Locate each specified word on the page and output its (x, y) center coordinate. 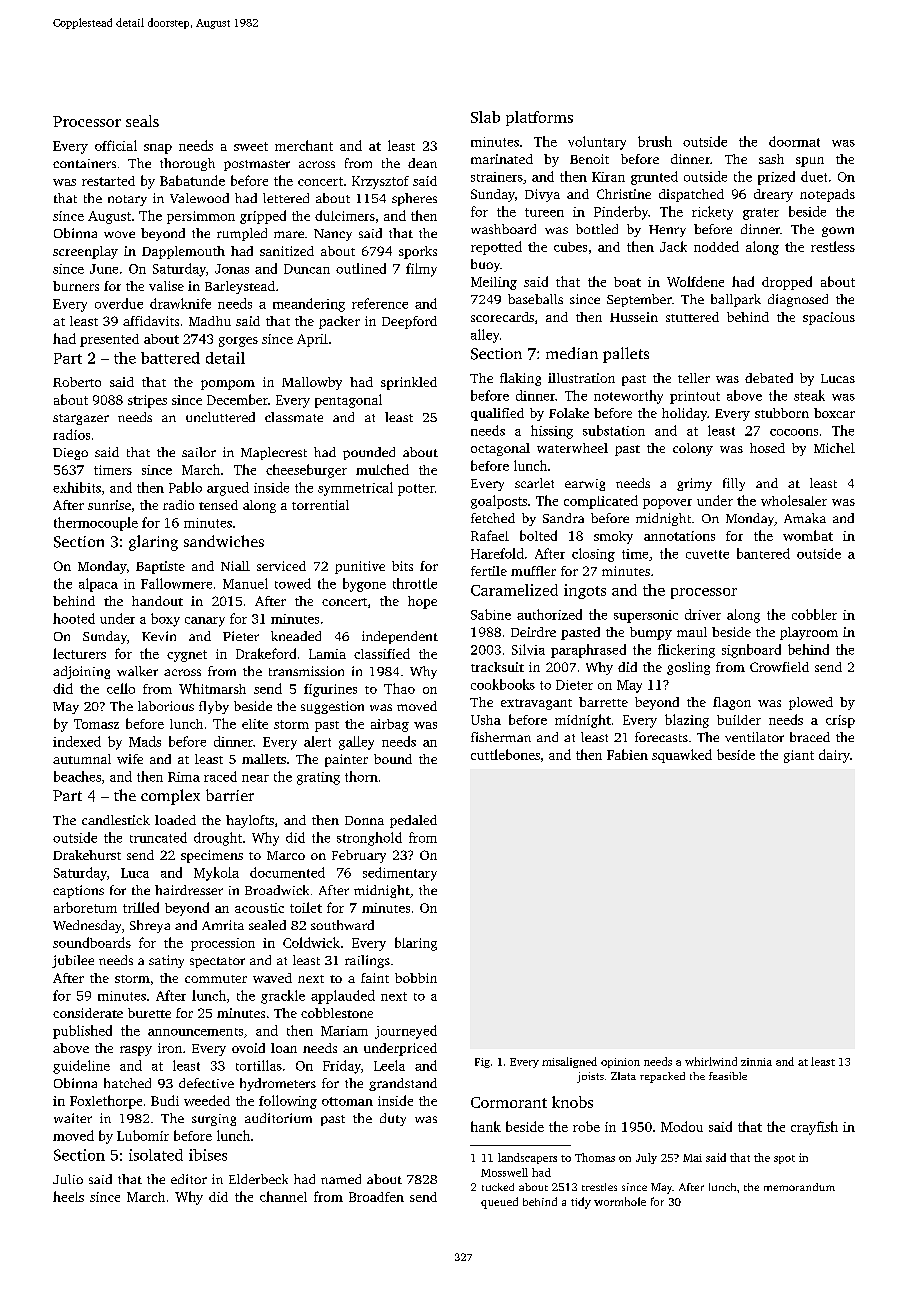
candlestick (116, 820)
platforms (539, 118)
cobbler (814, 614)
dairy (834, 756)
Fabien (627, 754)
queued (499, 1203)
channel (283, 1196)
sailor (199, 452)
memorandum (799, 1187)
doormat (794, 141)
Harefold (497, 553)
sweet (251, 146)
